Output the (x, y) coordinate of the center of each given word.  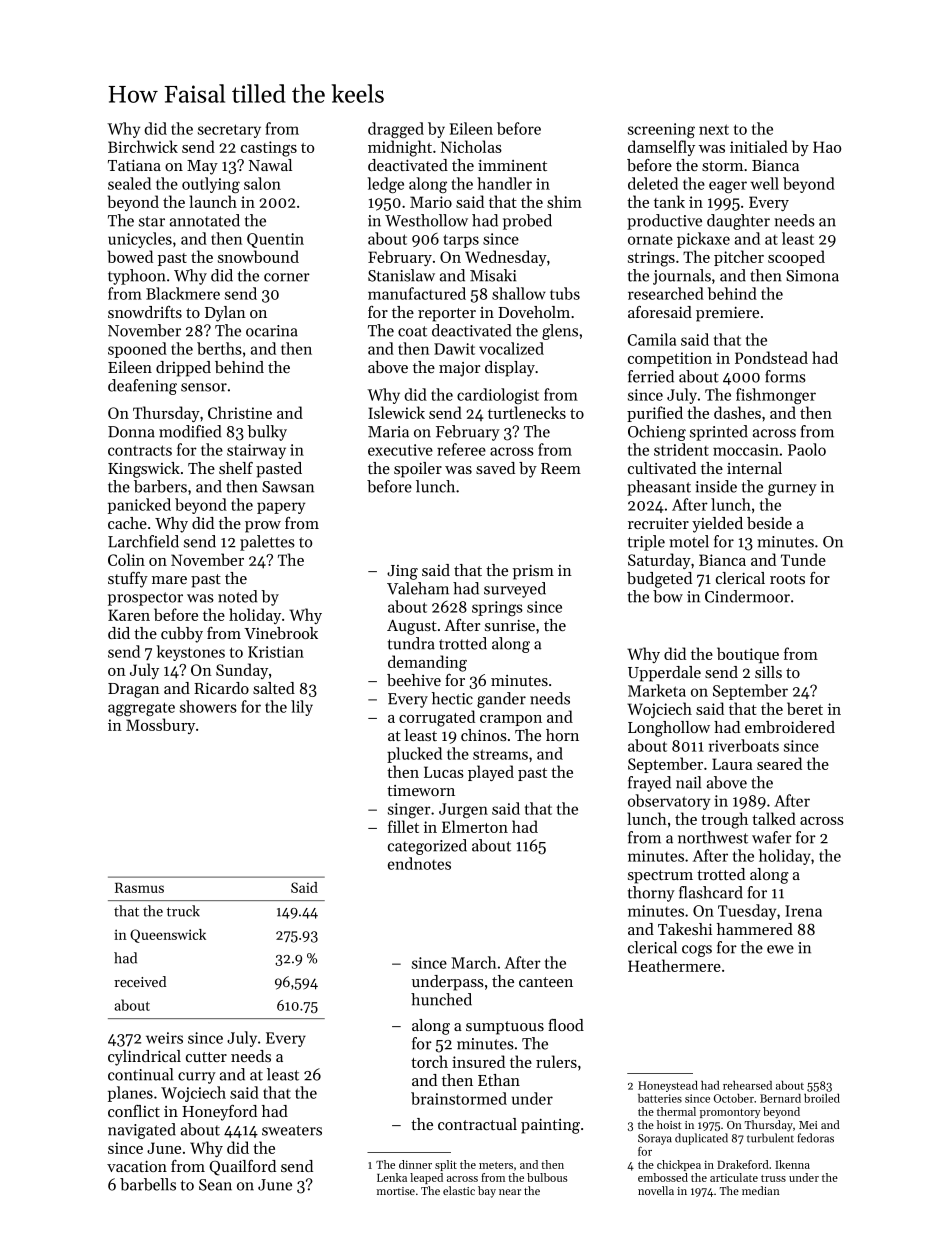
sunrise (510, 625)
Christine (240, 412)
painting (550, 1126)
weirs (164, 1038)
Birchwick (143, 146)
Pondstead (771, 357)
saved (495, 468)
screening (661, 130)
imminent (512, 165)
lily (302, 708)
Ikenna (792, 1164)
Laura (732, 764)
